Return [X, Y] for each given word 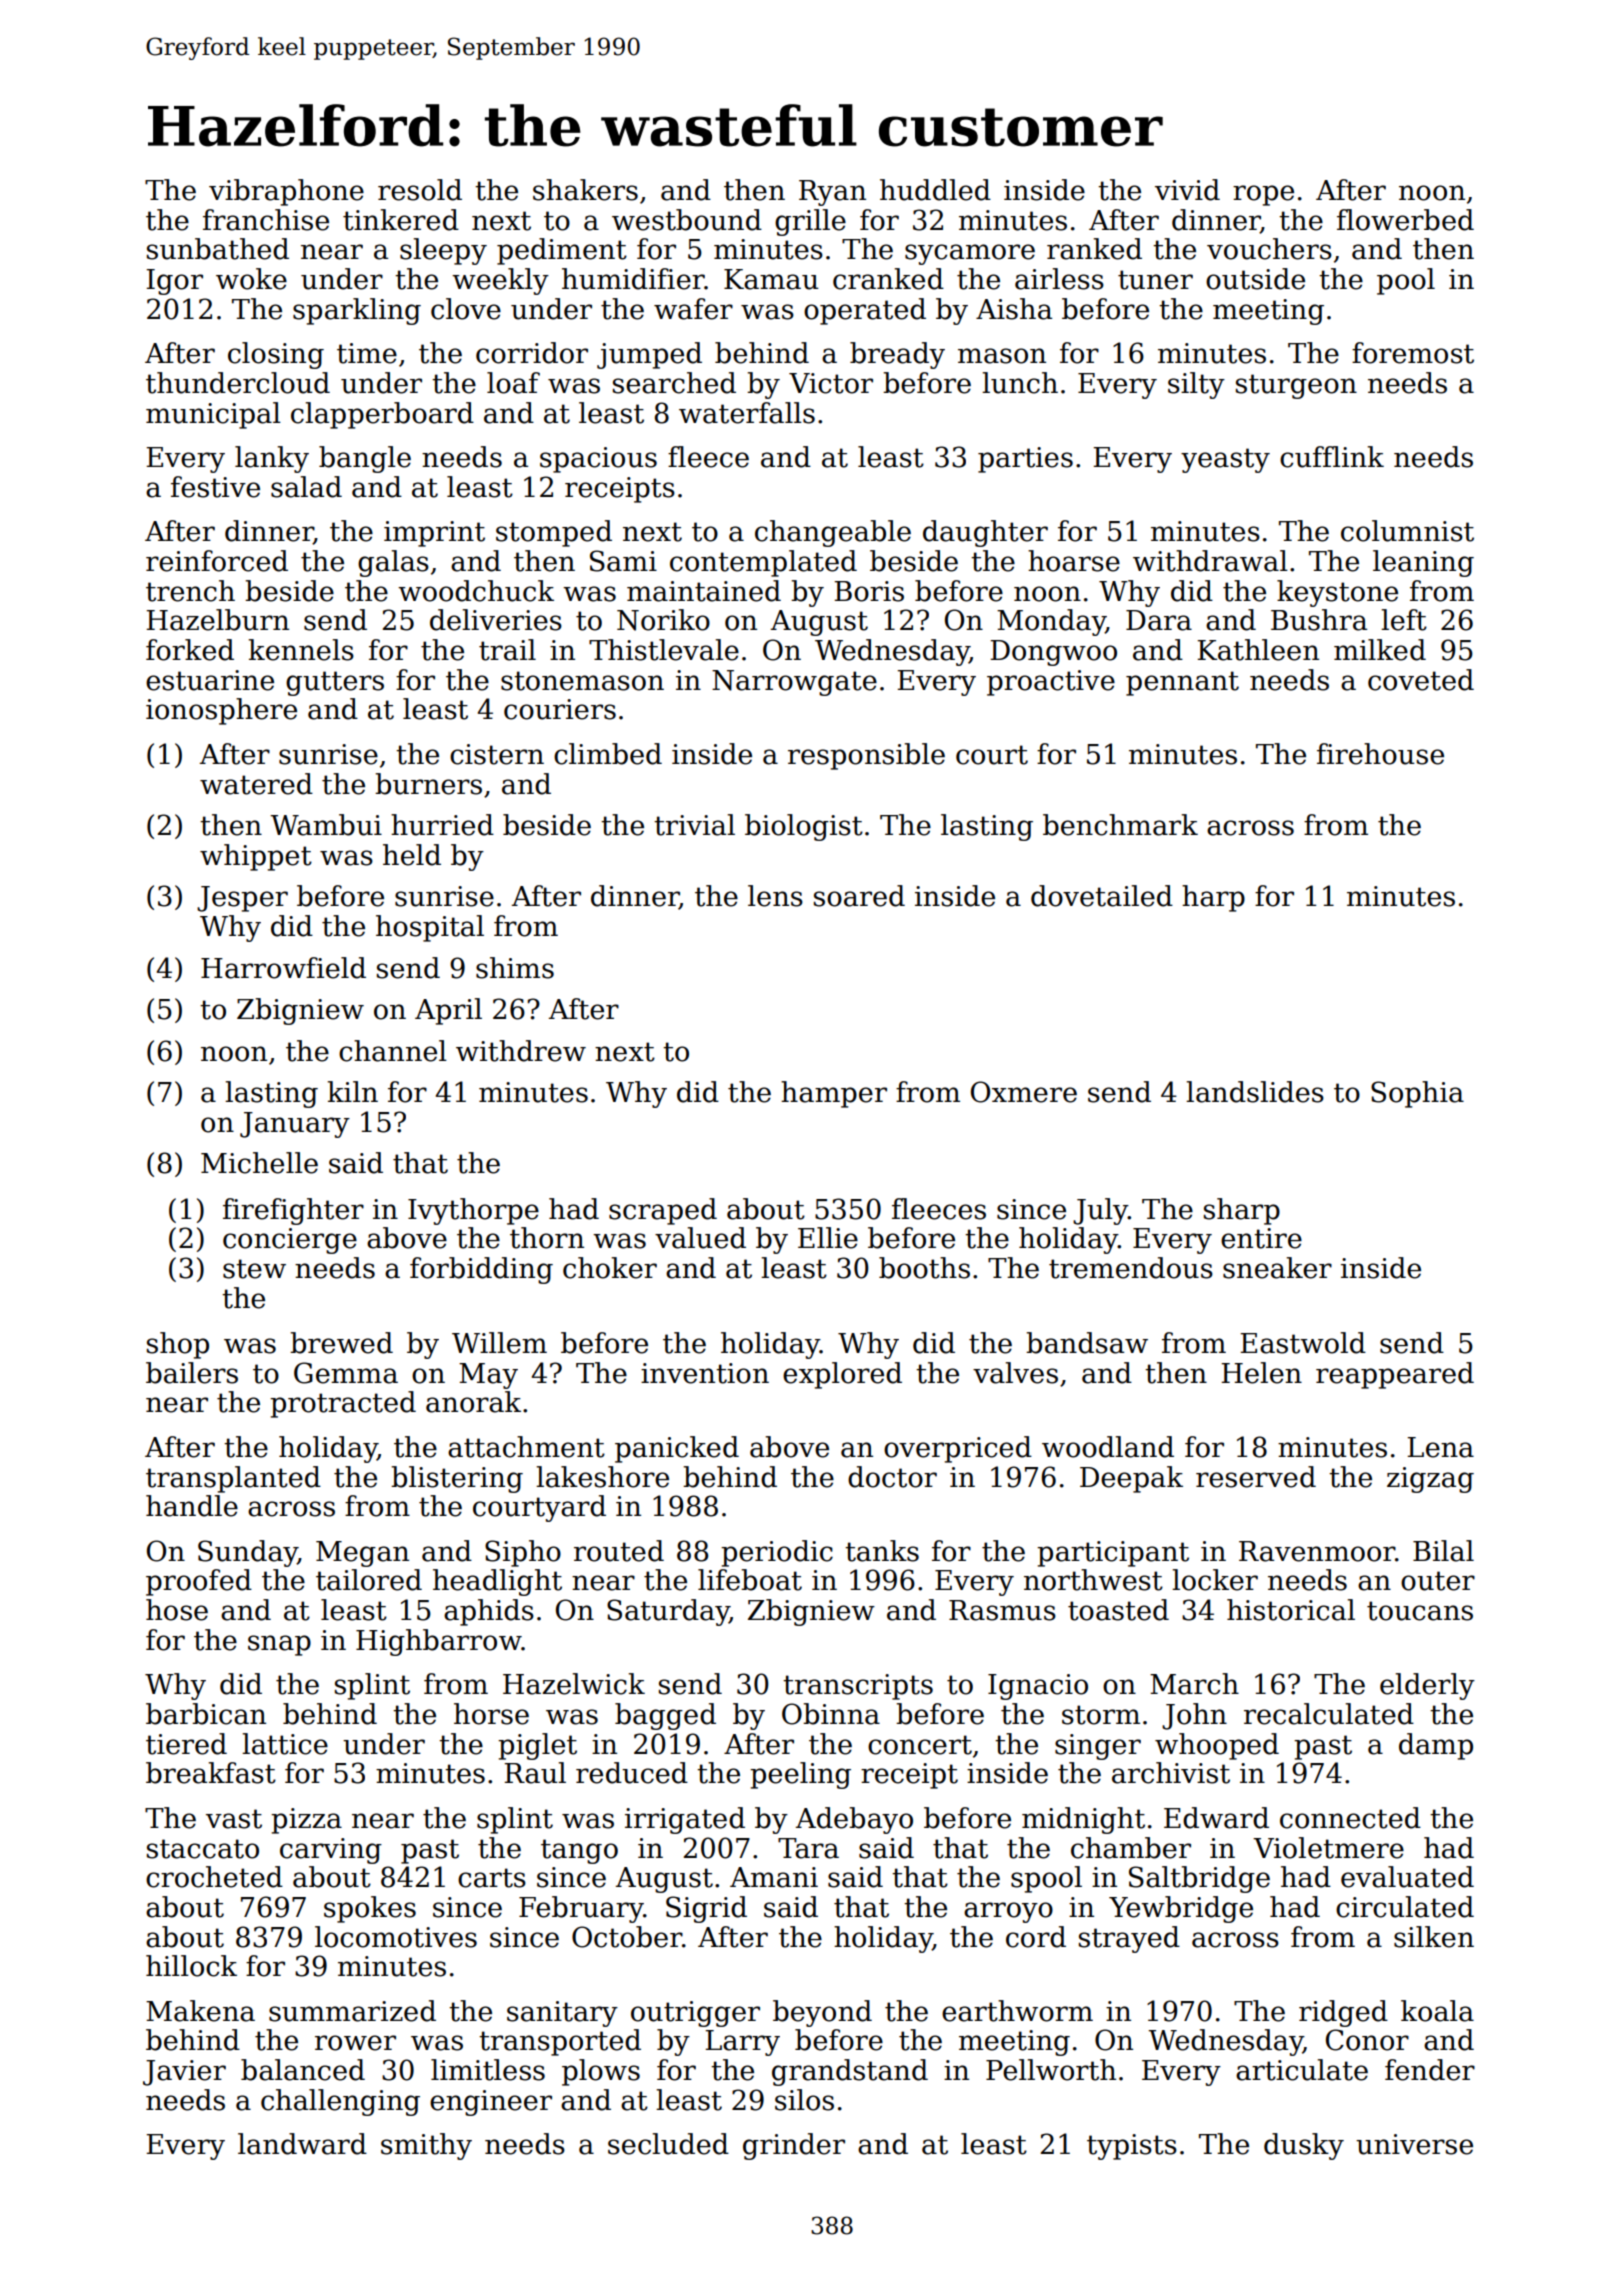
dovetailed [1102, 896]
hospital [430, 928]
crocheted [214, 1877]
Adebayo [854, 1820]
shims [515, 968]
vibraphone [286, 192]
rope [1263, 195]
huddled [935, 190]
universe [1414, 2144]
